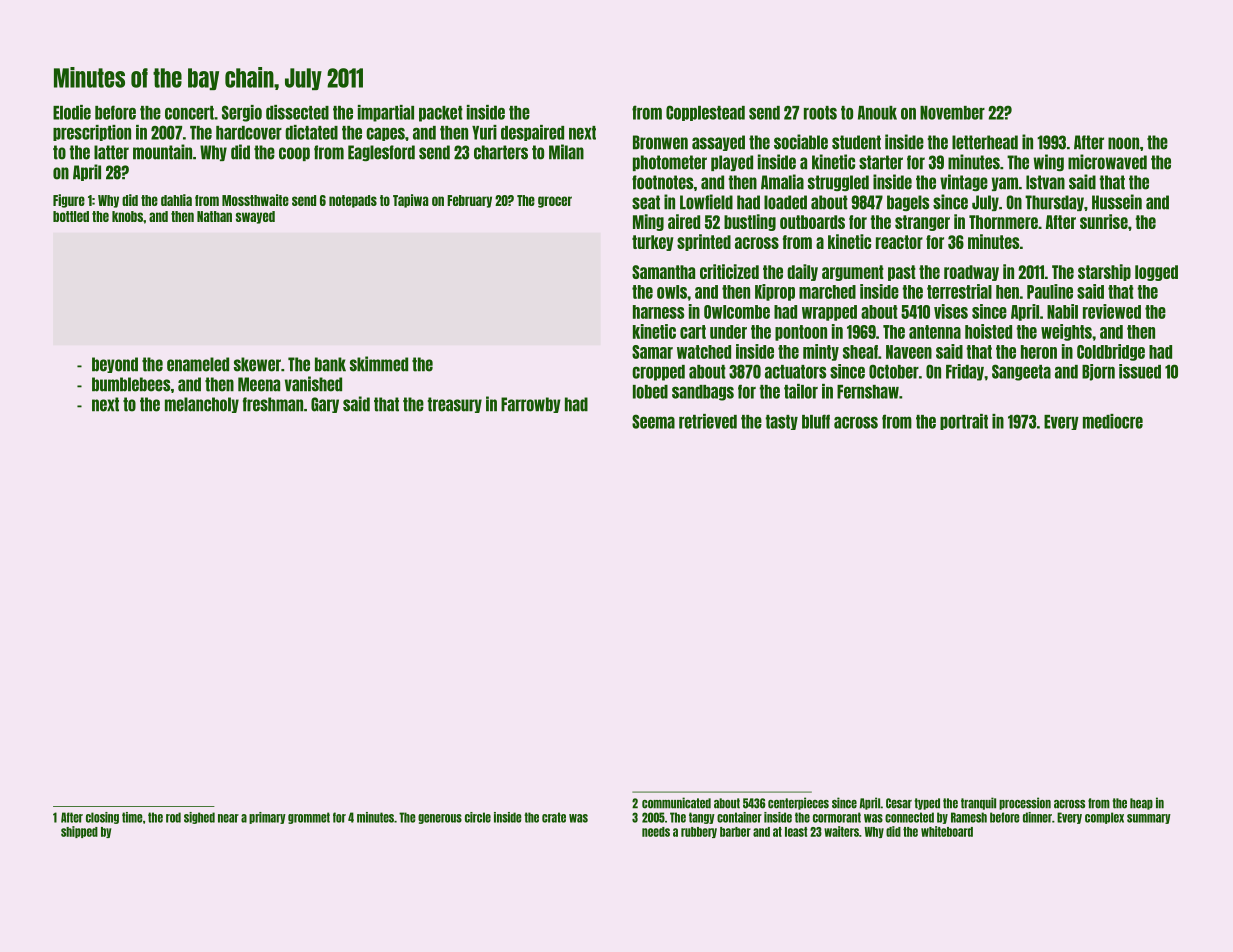 This screenshot has height=952, width=1233. I want to click on closing, so click(102, 818).
